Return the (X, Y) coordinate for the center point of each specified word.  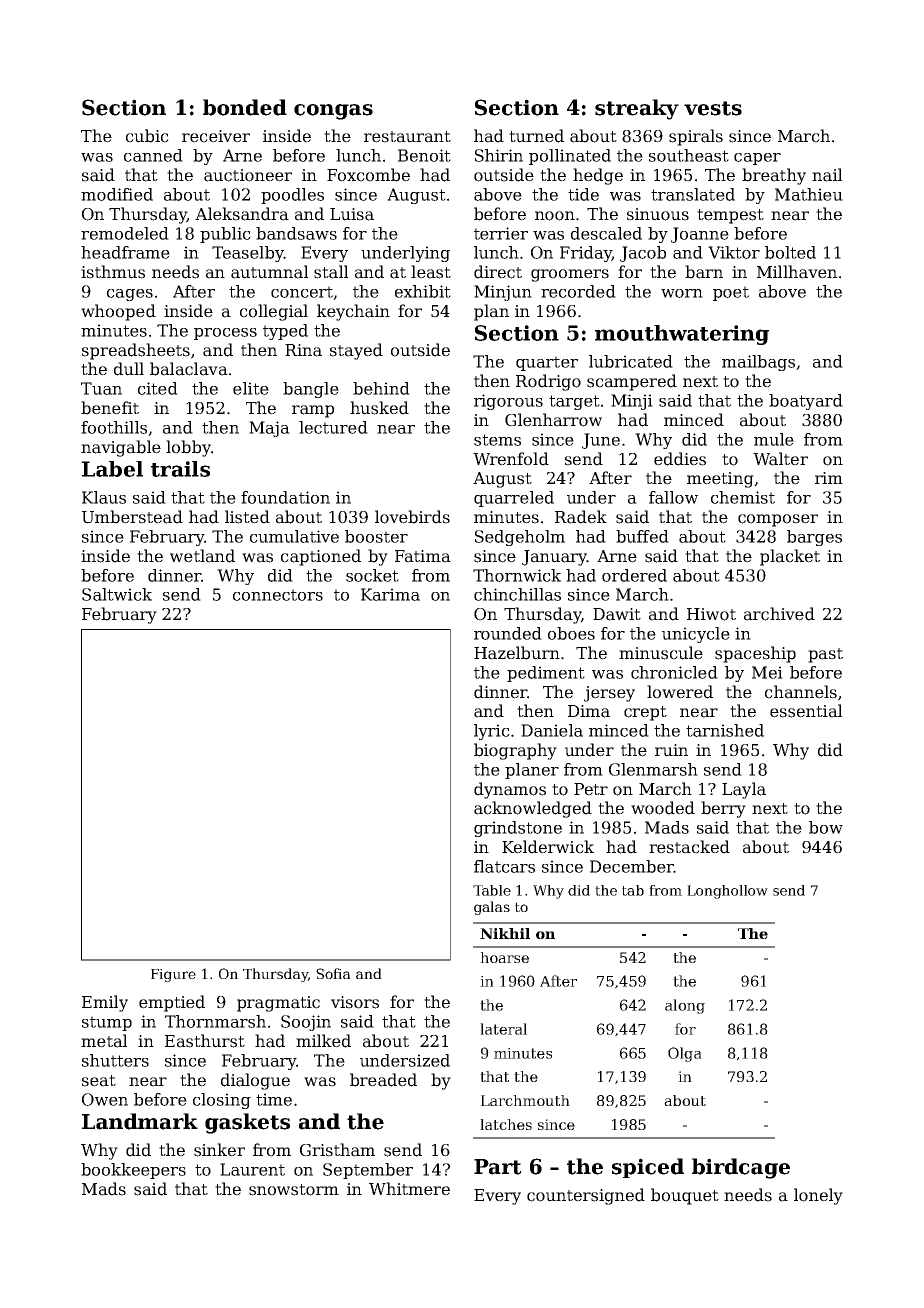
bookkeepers (133, 1171)
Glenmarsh (653, 769)
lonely (818, 1196)
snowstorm (294, 1190)
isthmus (113, 272)
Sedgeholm (520, 538)
